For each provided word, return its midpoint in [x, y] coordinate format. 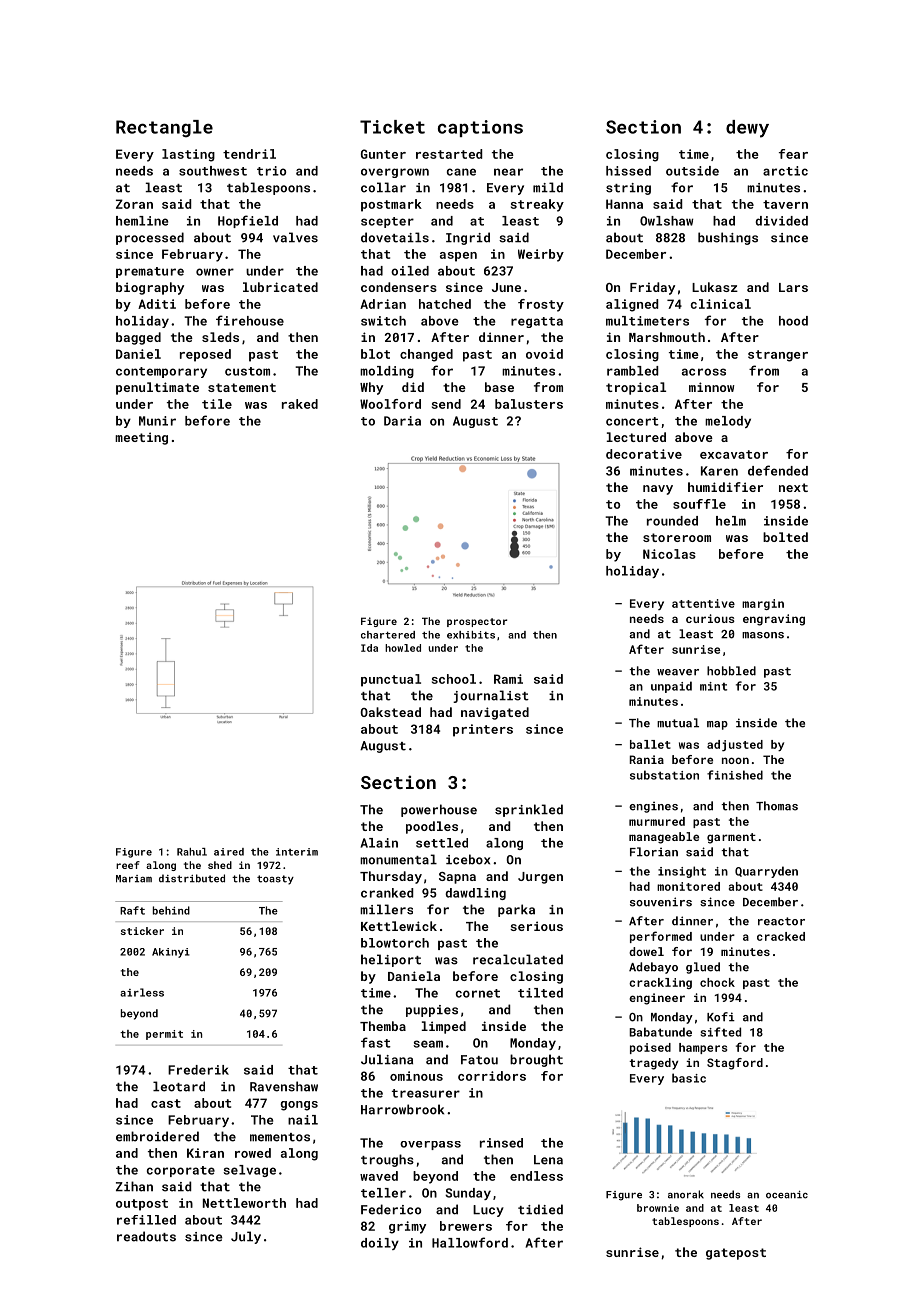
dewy [747, 129]
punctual [391, 680]
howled [403, 648]
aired [229, 852]
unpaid [671, 687]
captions [480, 128]
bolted [785, 537]
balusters [529, 404]
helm [731, 521]
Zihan [134, 1186]
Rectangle [164, 128]
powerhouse [439, 810]
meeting [141, 438]
